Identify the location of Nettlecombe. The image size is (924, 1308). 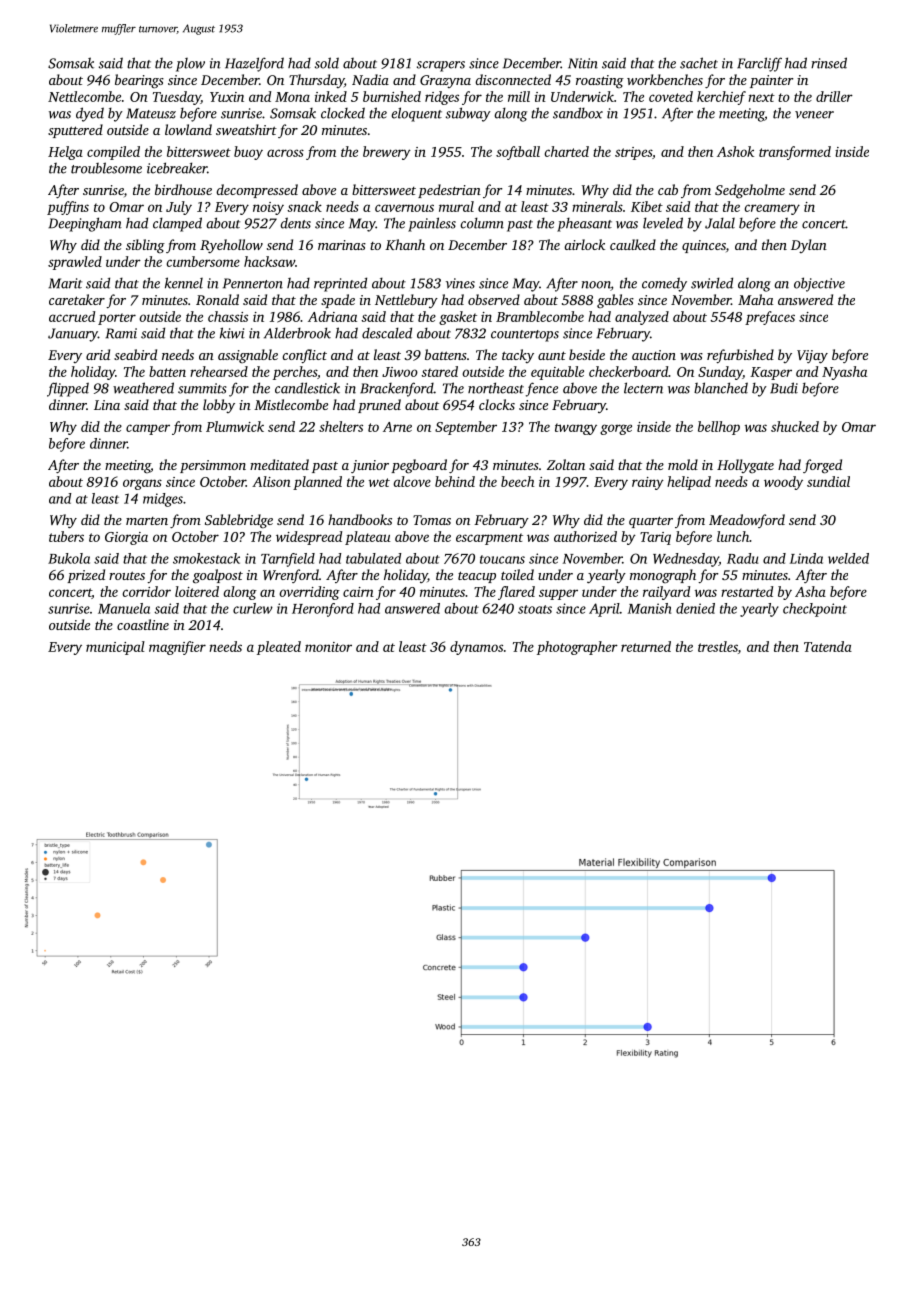
(84, 96).
